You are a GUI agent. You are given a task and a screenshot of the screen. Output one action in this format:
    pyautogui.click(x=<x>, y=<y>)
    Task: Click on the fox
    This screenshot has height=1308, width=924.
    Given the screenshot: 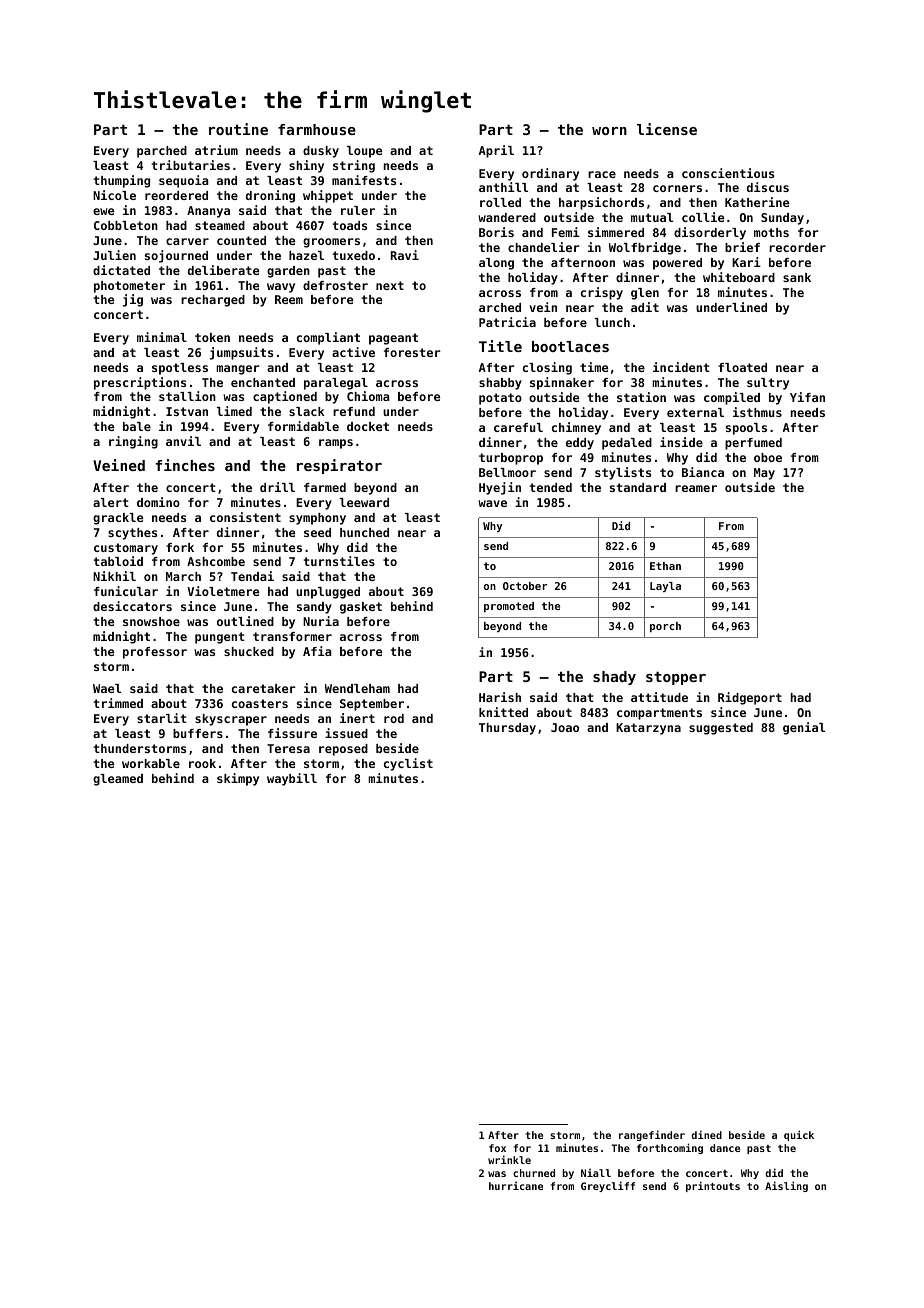 What is the action you would take?
    pyautogui.click(x=497, y=1148)
